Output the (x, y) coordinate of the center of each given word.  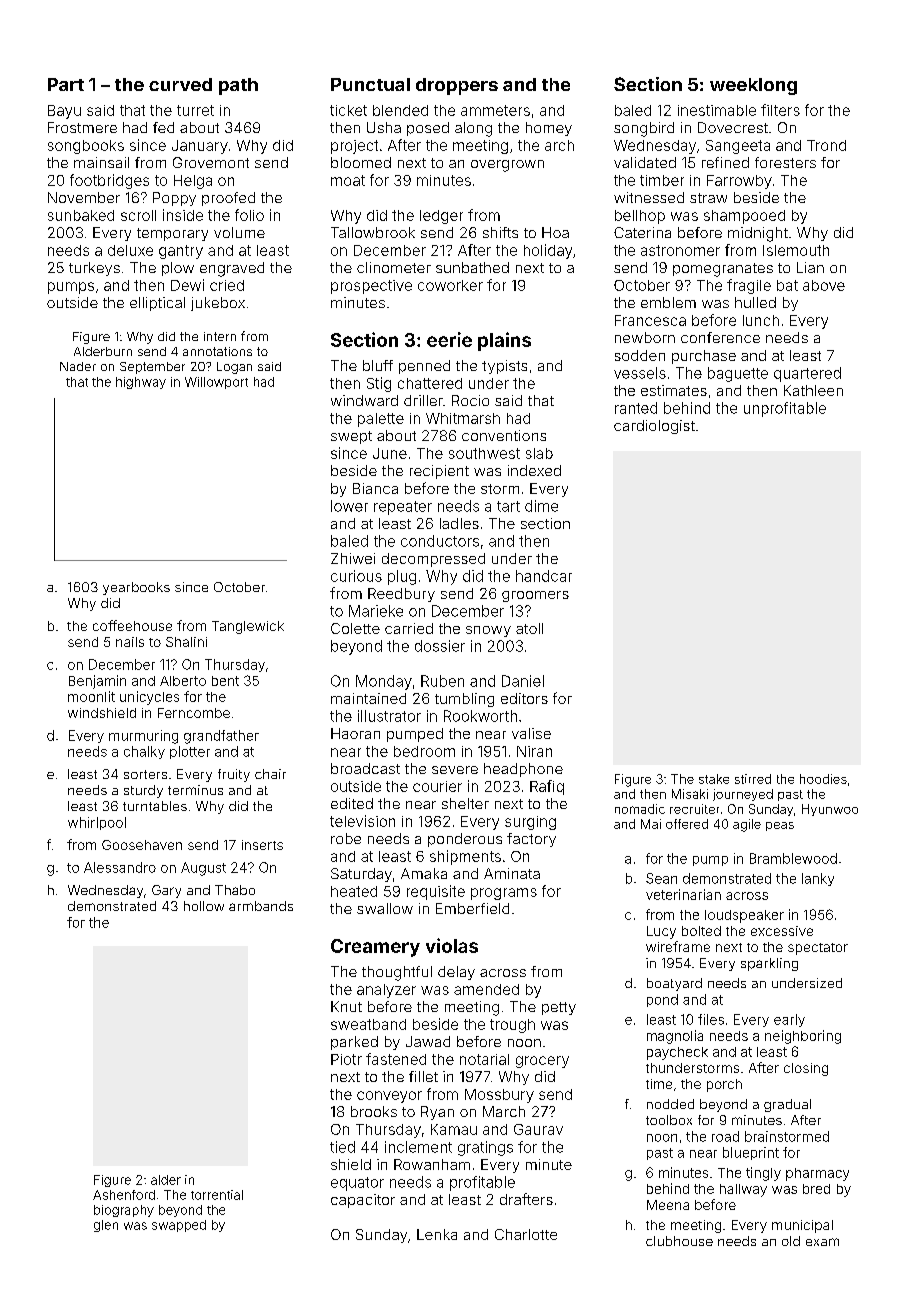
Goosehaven (142, 845)
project (354, 147)
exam (822, 1242)
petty (559, 1008)
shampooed (744, 217)
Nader (78, 366)
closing (806, 1069)
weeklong (753, 86)
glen (106, 1226)
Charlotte (526, 1234)
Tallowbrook (373, 232)
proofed (228, 199)
